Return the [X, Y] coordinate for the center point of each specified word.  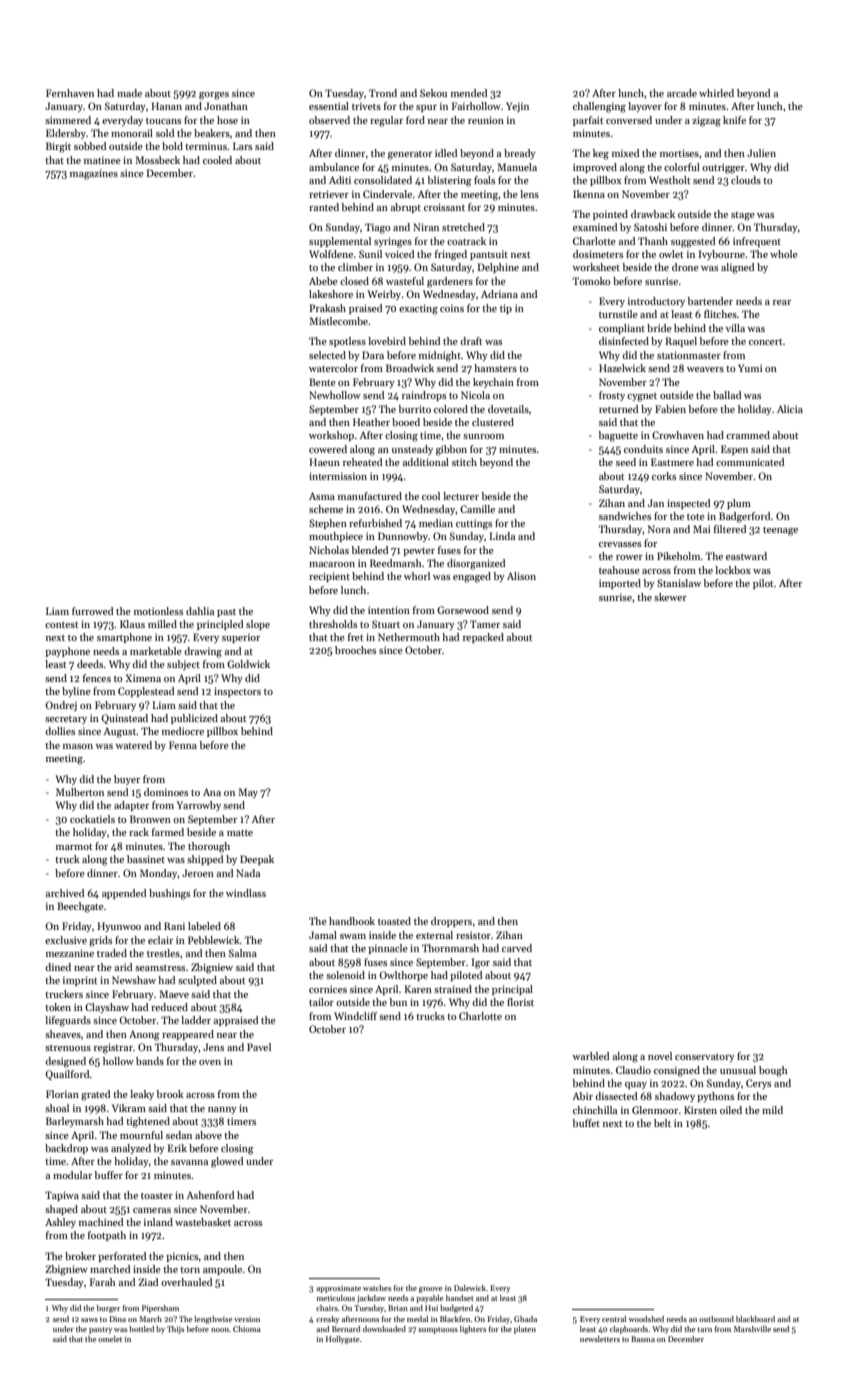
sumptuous [438, 1330]
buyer [127, 780]
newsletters [600, 1339]
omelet [110, 1339]
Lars [242, 146]
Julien [761, 153]
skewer [670, 597]
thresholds [333, 624]
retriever [329, 194]
